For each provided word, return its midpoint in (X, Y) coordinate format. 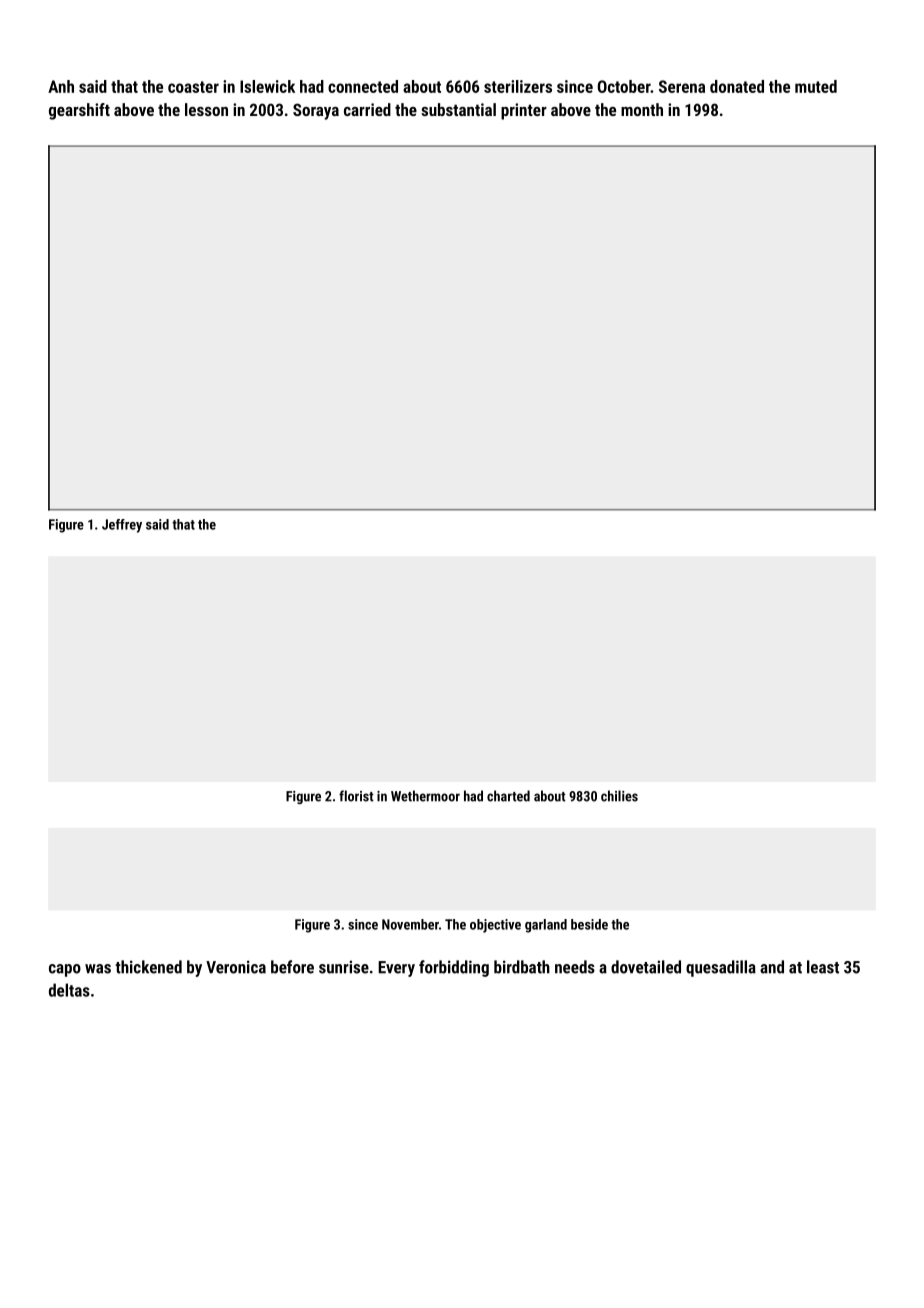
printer (524, 111)
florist (356, 796)
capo (65, 970)
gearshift (79, 111)
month (642, 109)
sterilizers (518, 86)
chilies (619, 796)
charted (508, 796)
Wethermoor (425, 796)
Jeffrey (122, 526)
